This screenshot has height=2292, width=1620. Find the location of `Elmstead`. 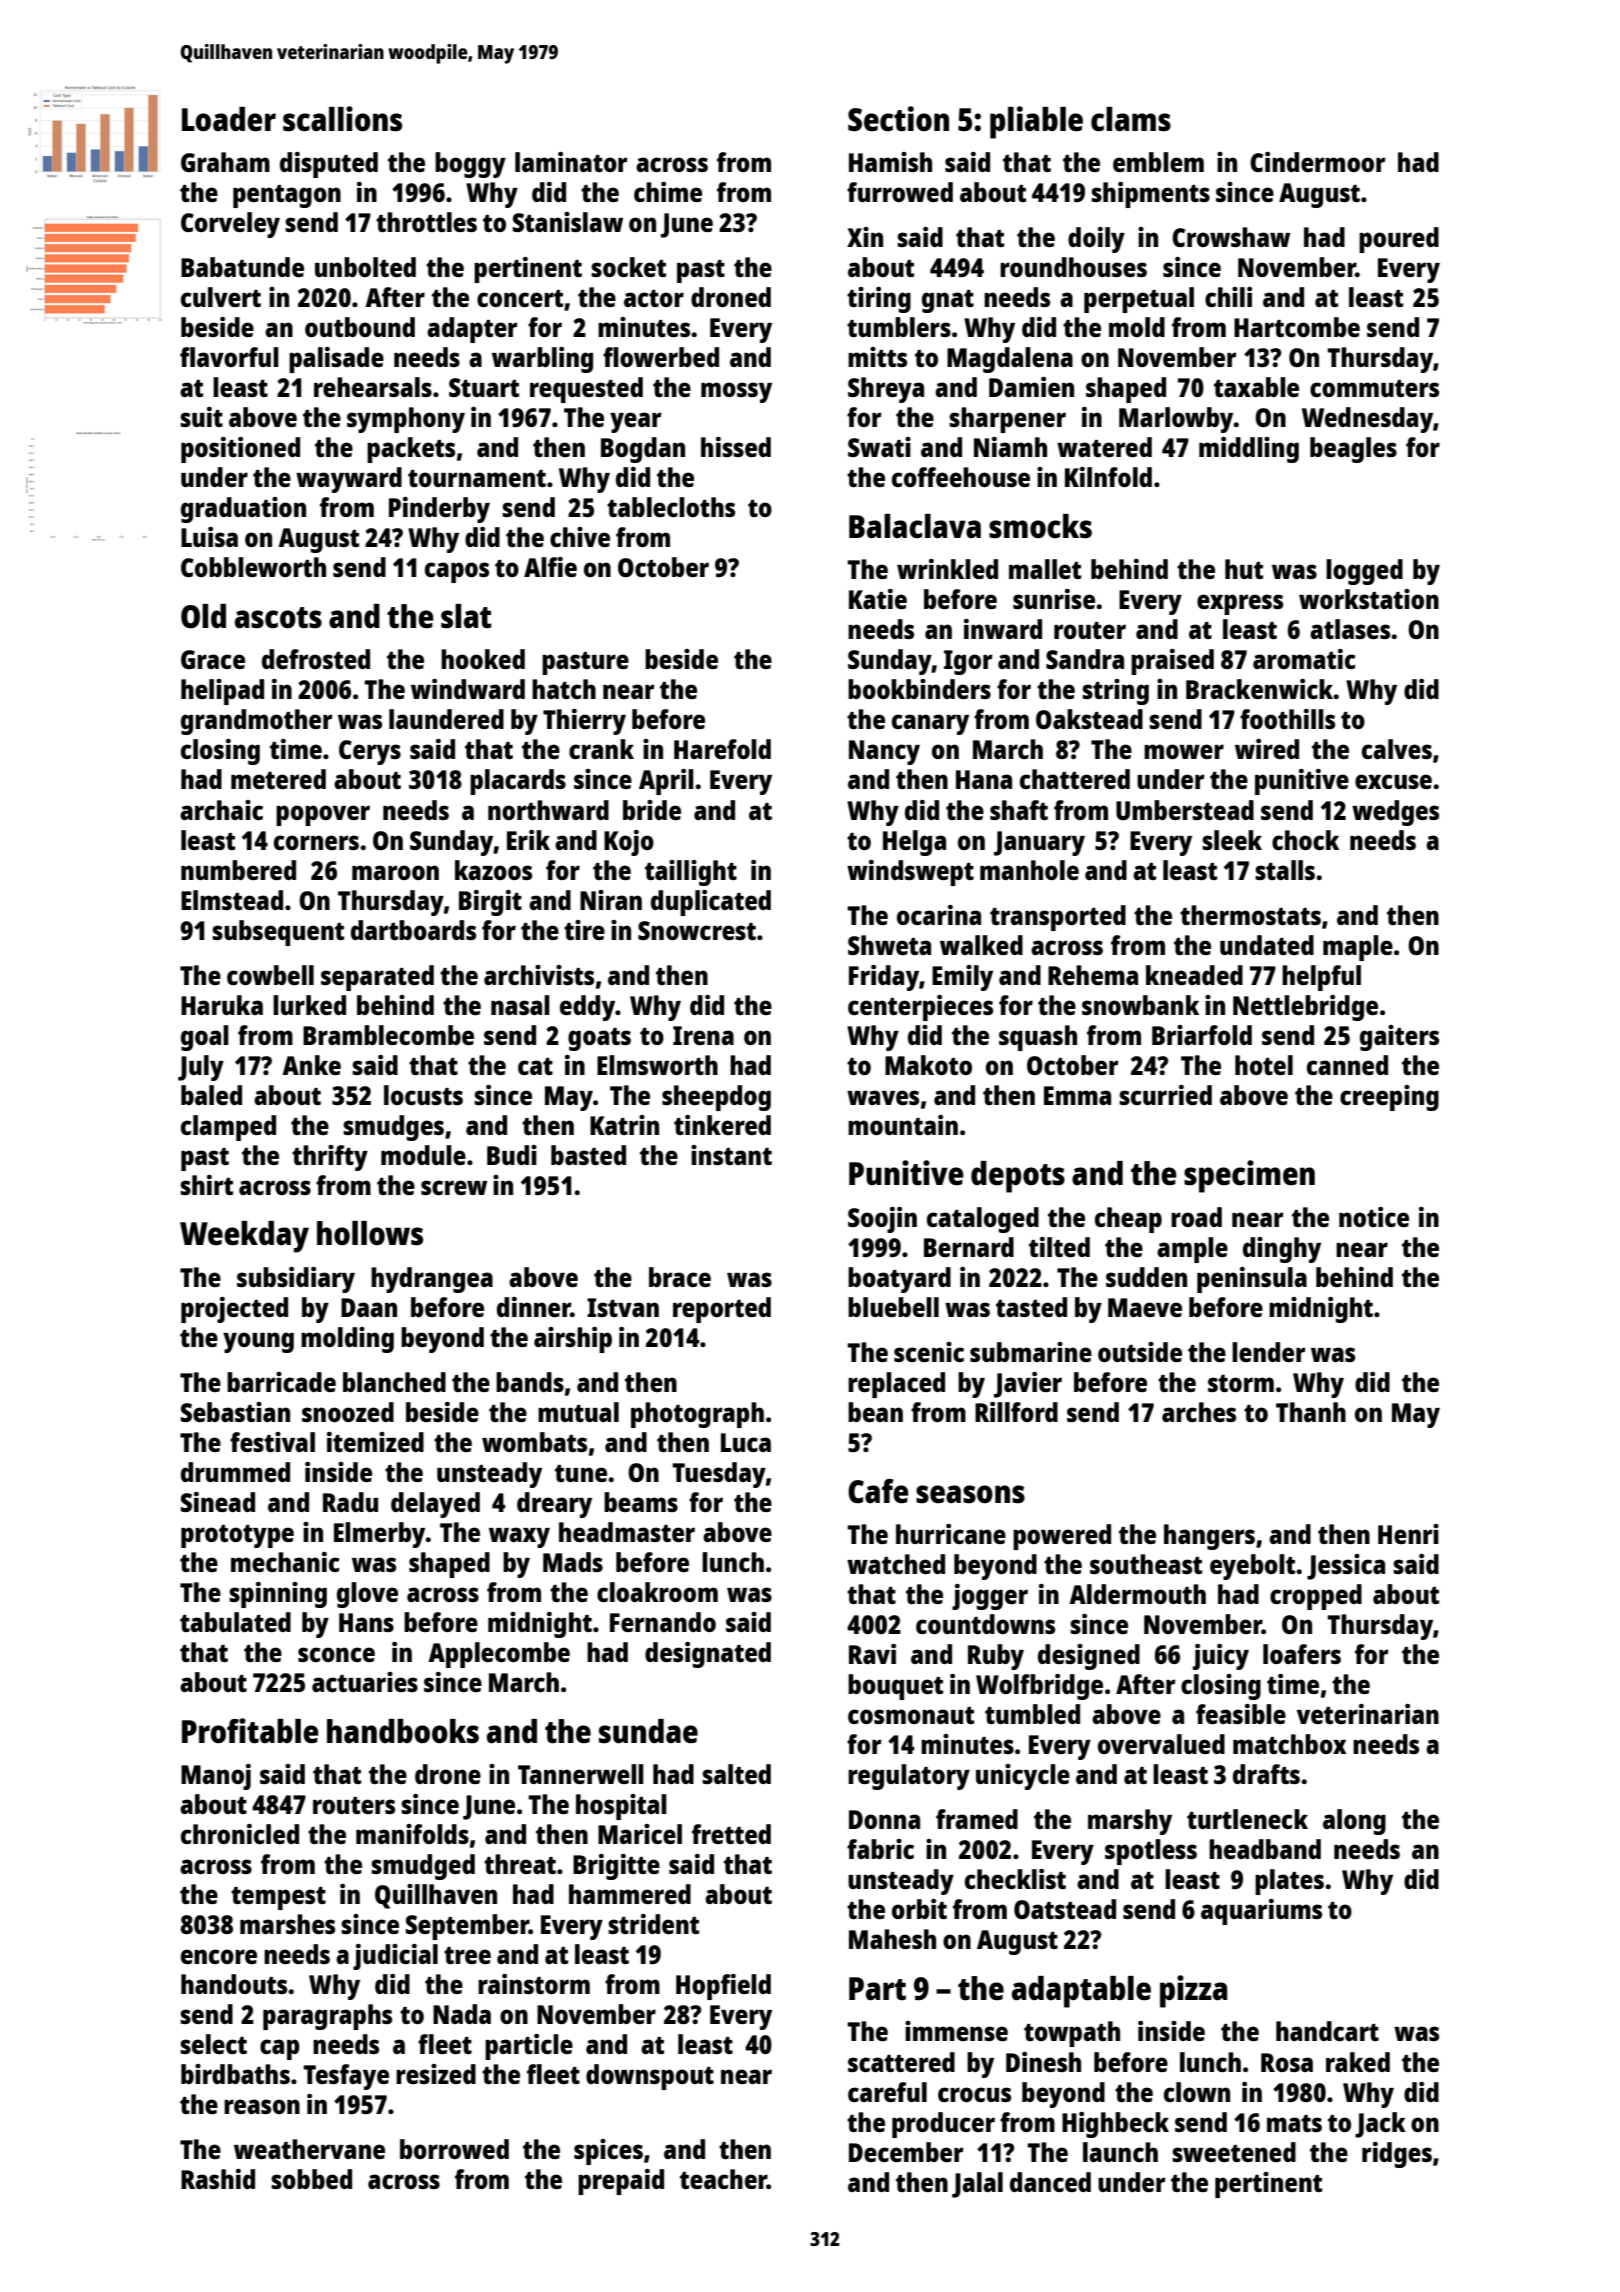

Elmstead is located at coordinates (232, 900).
